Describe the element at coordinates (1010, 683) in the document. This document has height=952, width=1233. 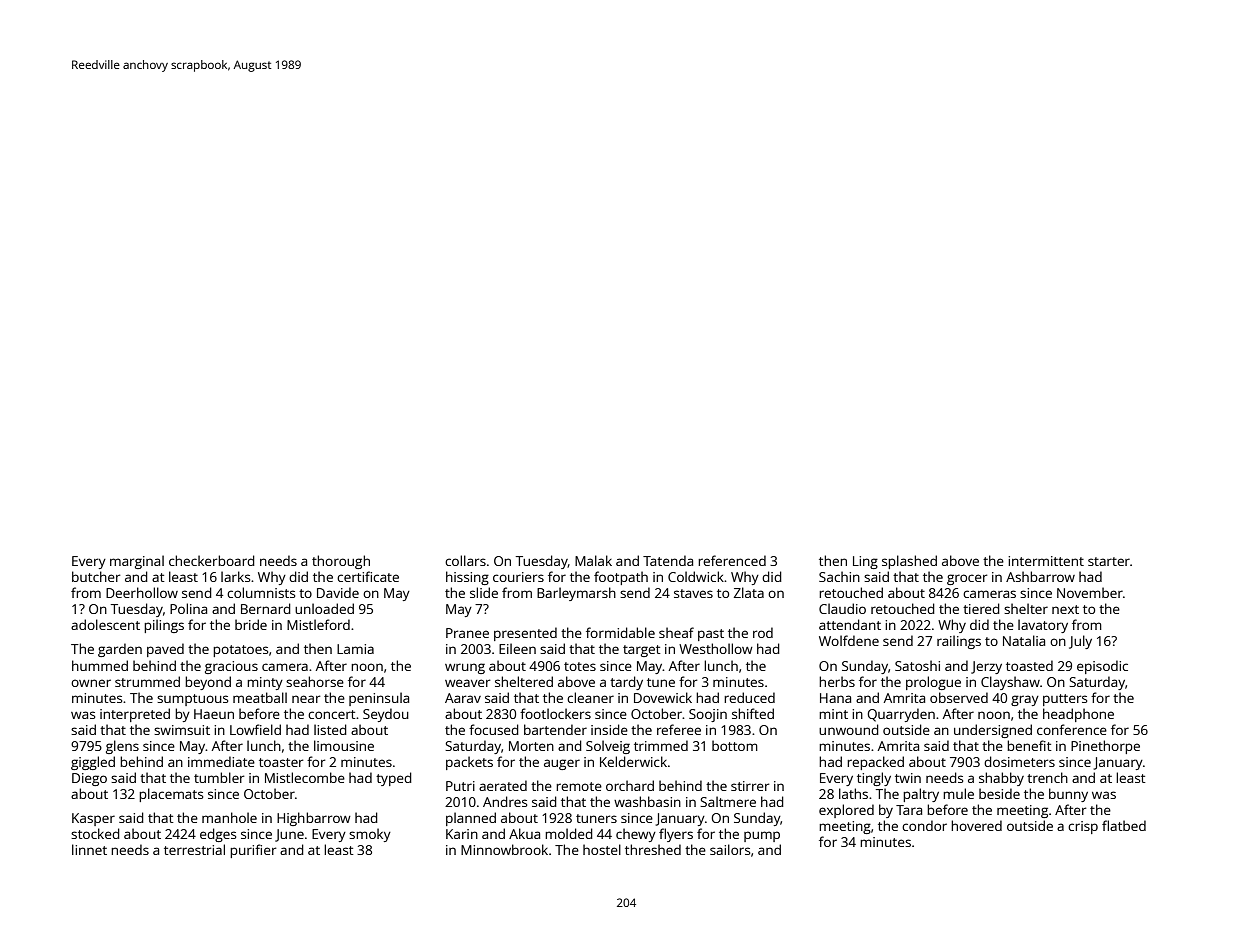
I see `Clayshaw` at that location.
